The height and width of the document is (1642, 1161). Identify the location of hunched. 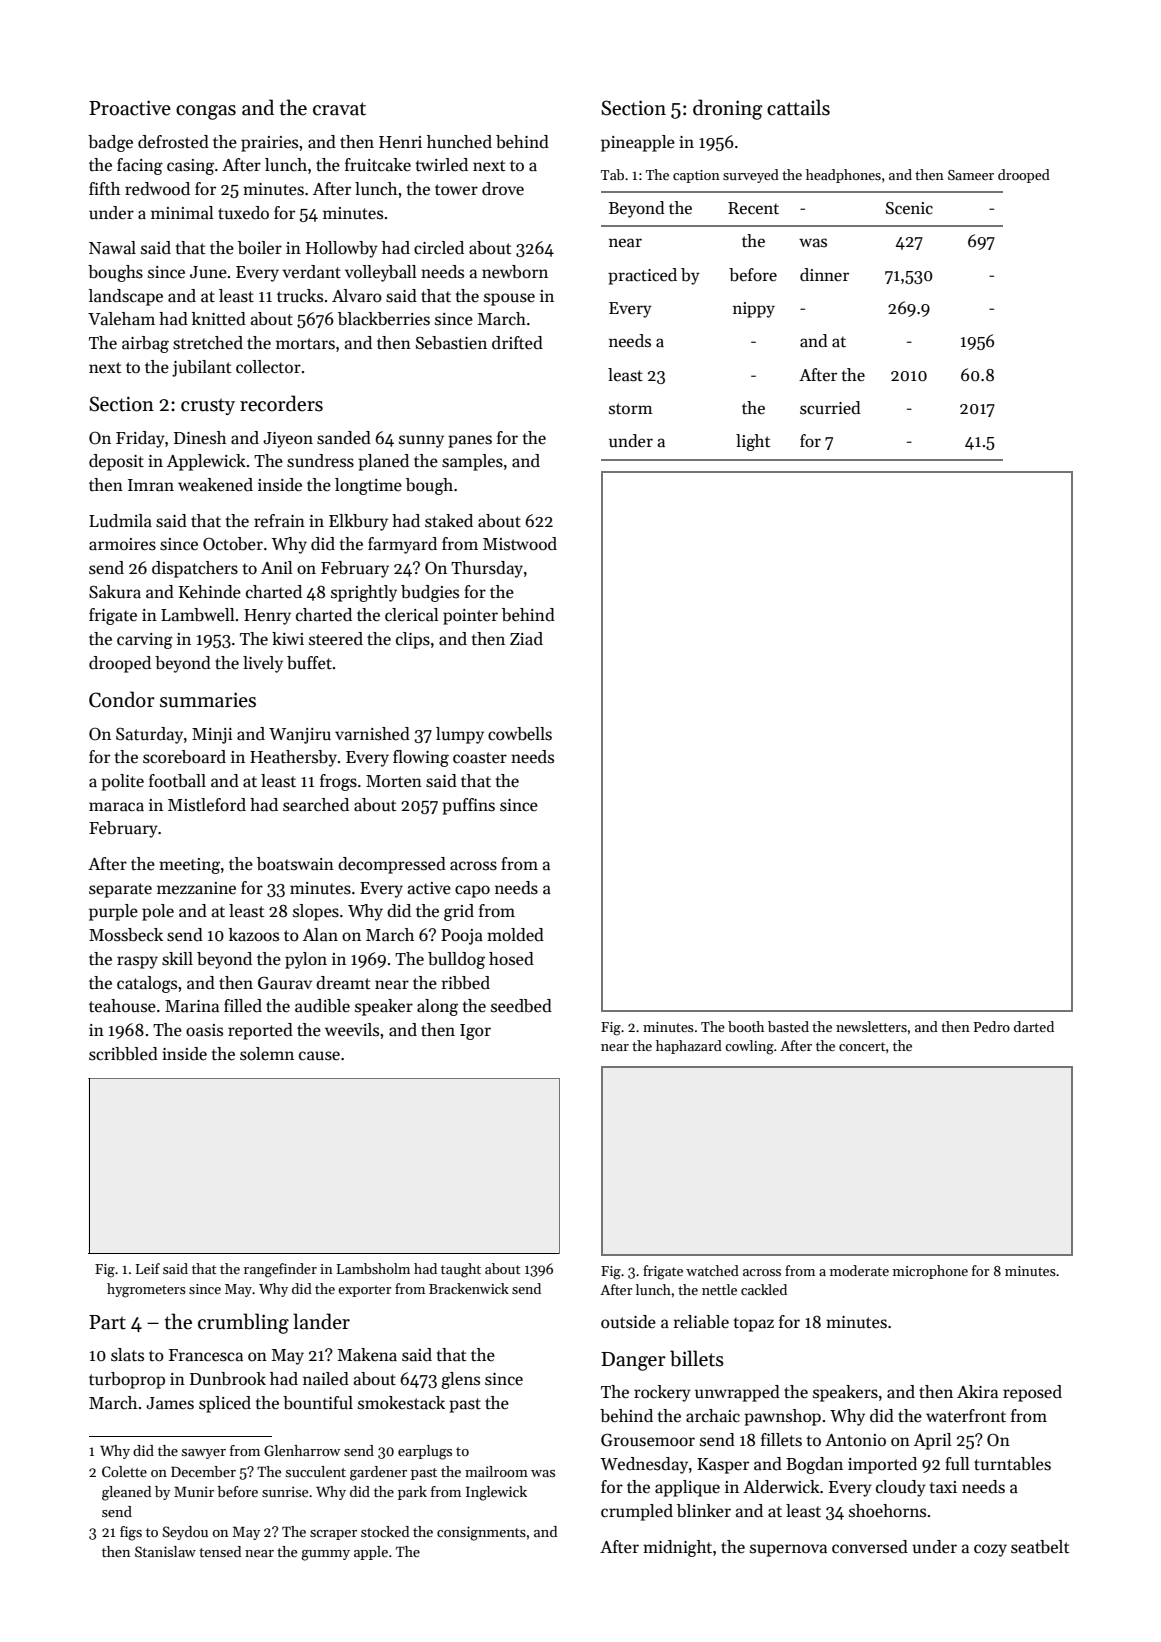
(459, 142).
